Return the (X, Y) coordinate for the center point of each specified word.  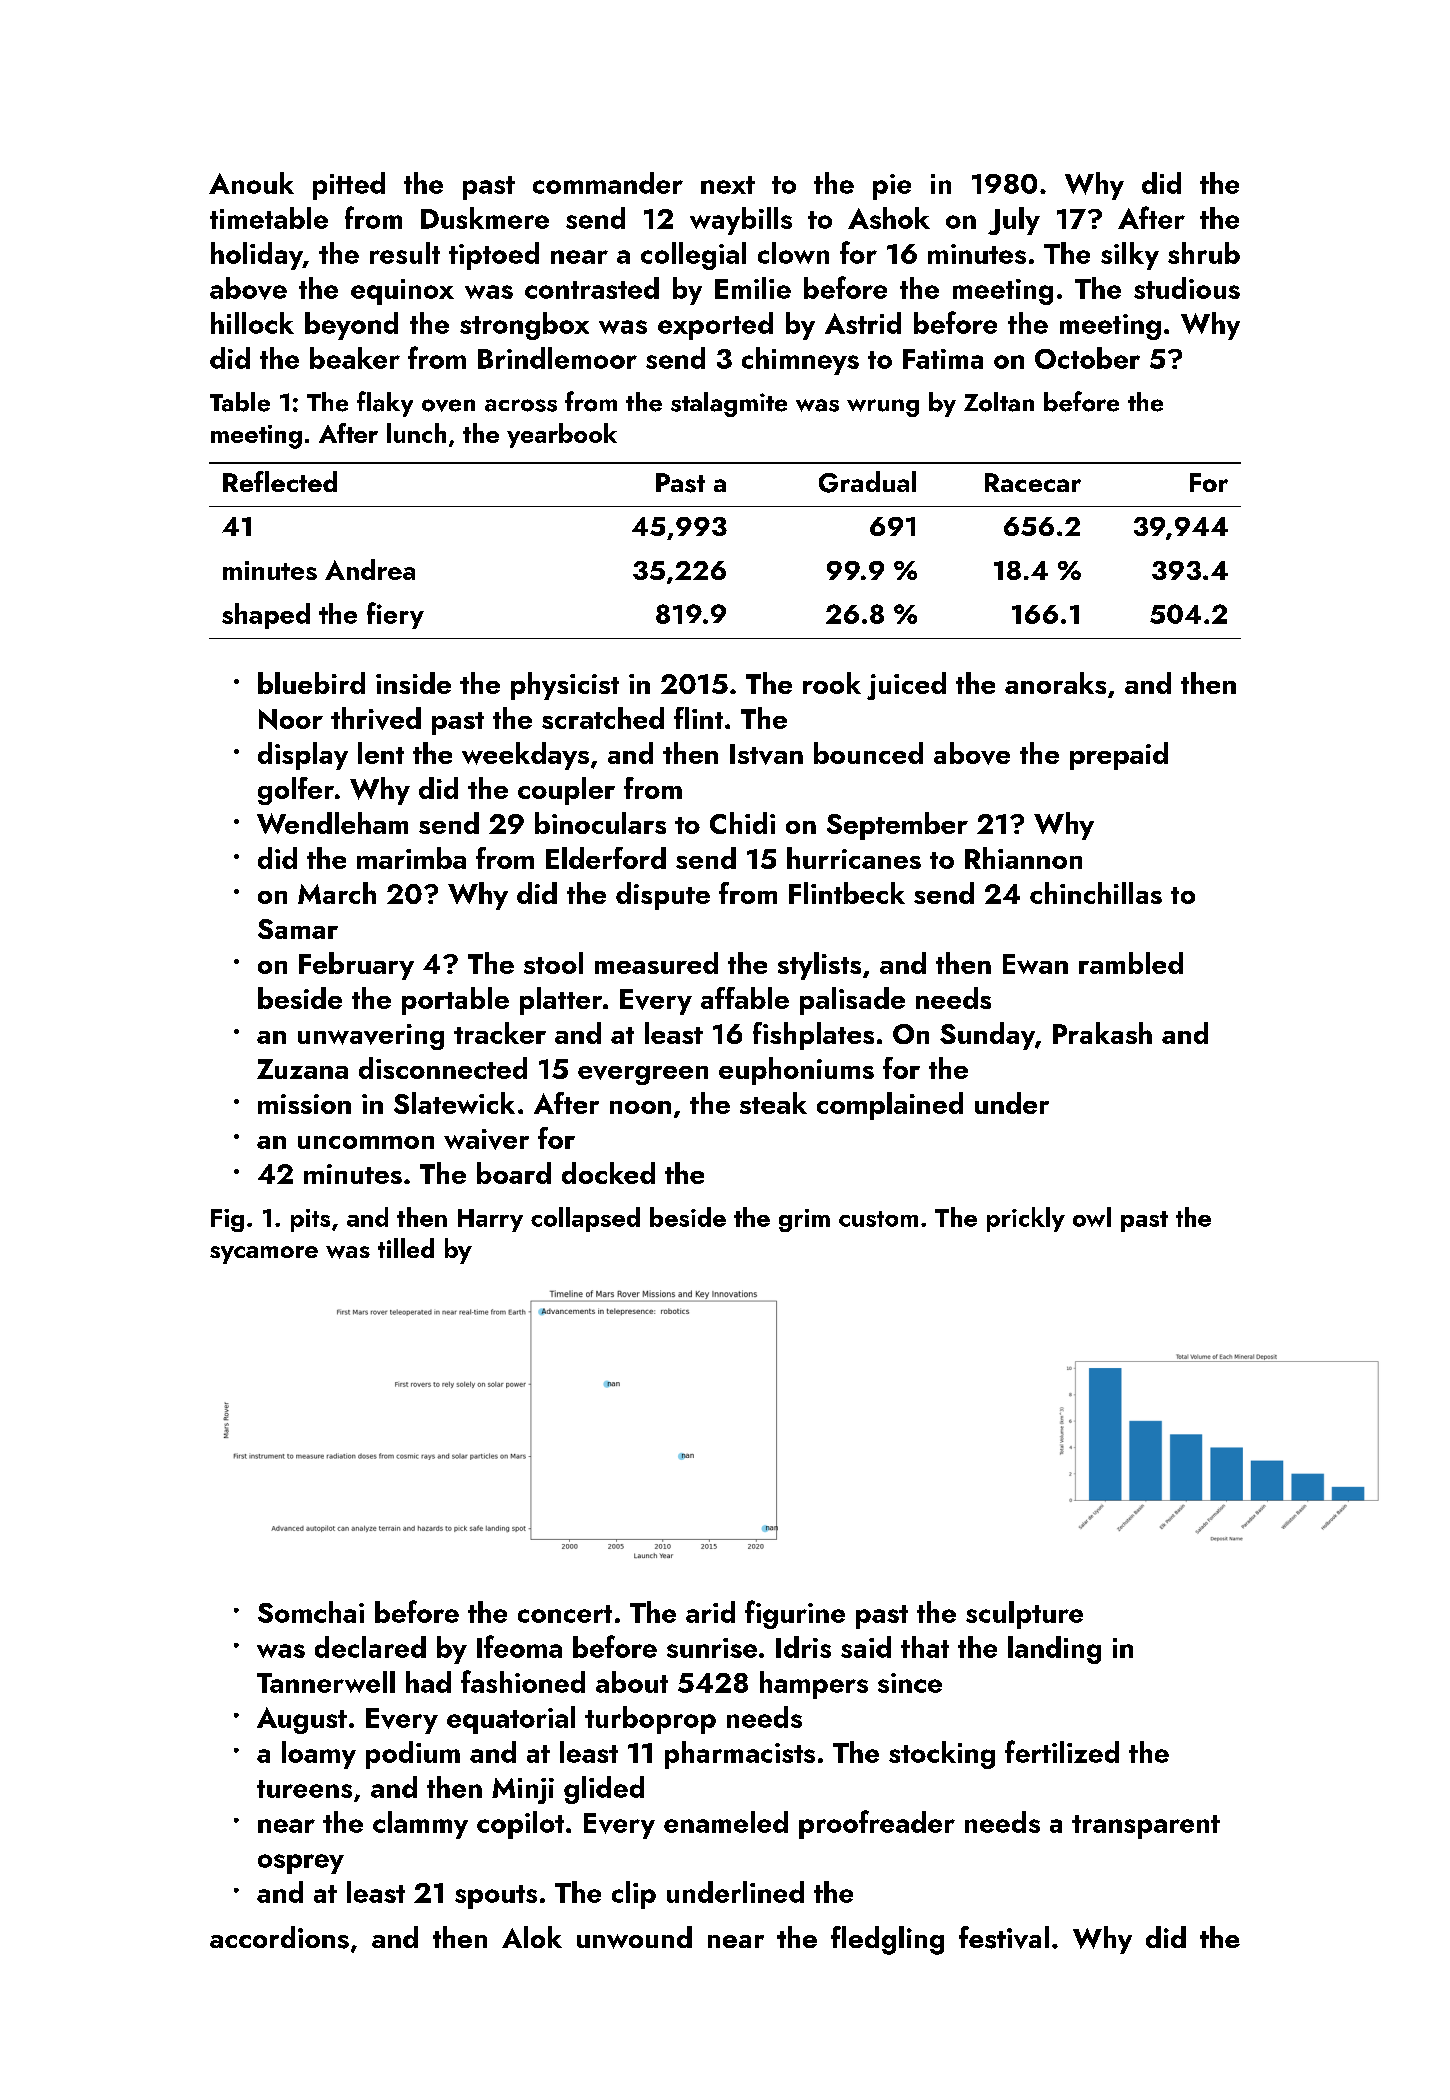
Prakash (1102, 1033)
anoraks (1055, 683)
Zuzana (302, 1069)
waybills (741, 221)
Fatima (943, 359)
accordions (279, 1937)
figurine (795, 1614)
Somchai (311, 1612)
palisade (852, 1001)
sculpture (1024, 1615)
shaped (266, 616)
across (521, 405)
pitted (349, 186)
